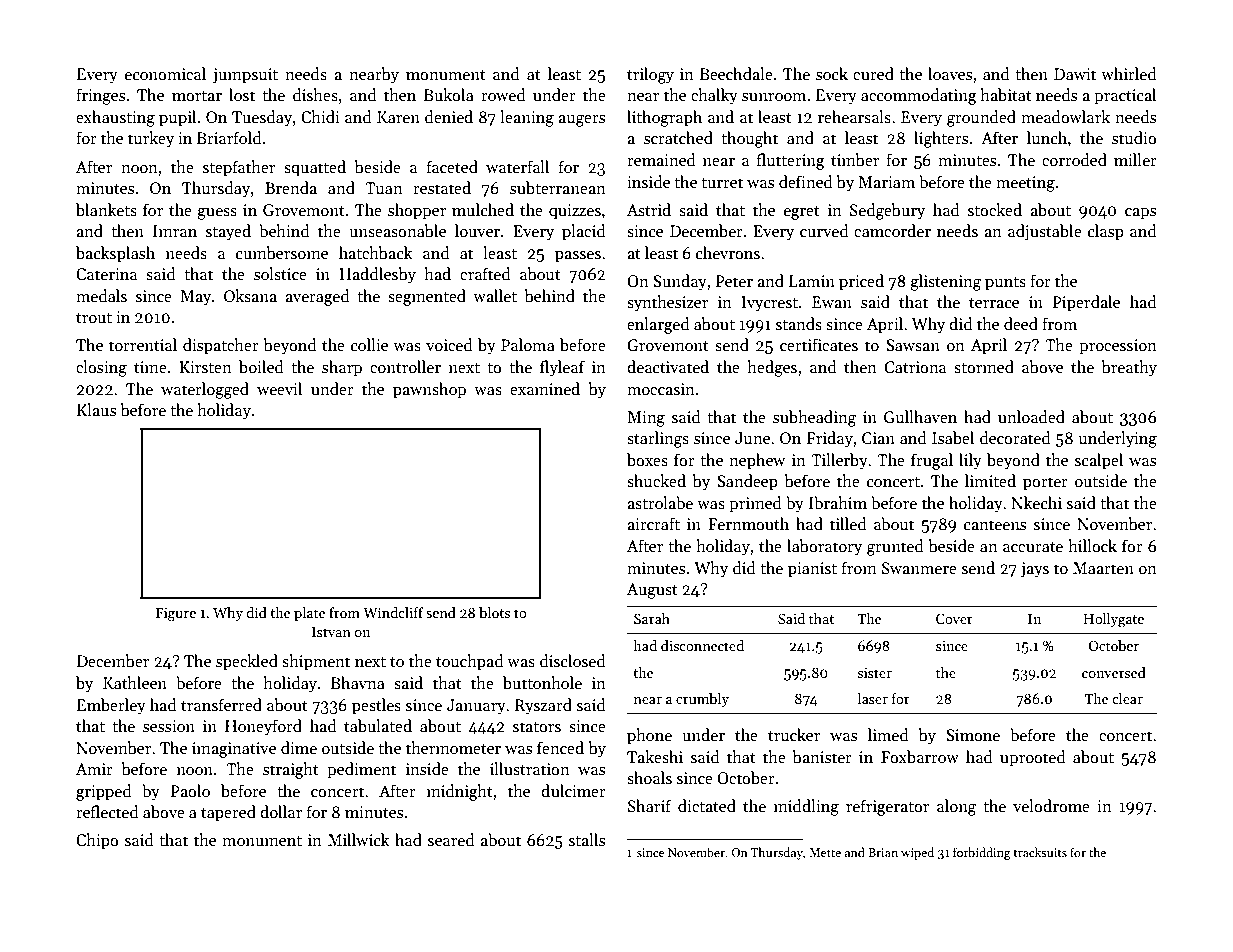 This screenshot has width=1233, height=952. What do you see at coordinates (317, 297) in the screenshot?
I see `averaged` at bounding box center [317, 297].
